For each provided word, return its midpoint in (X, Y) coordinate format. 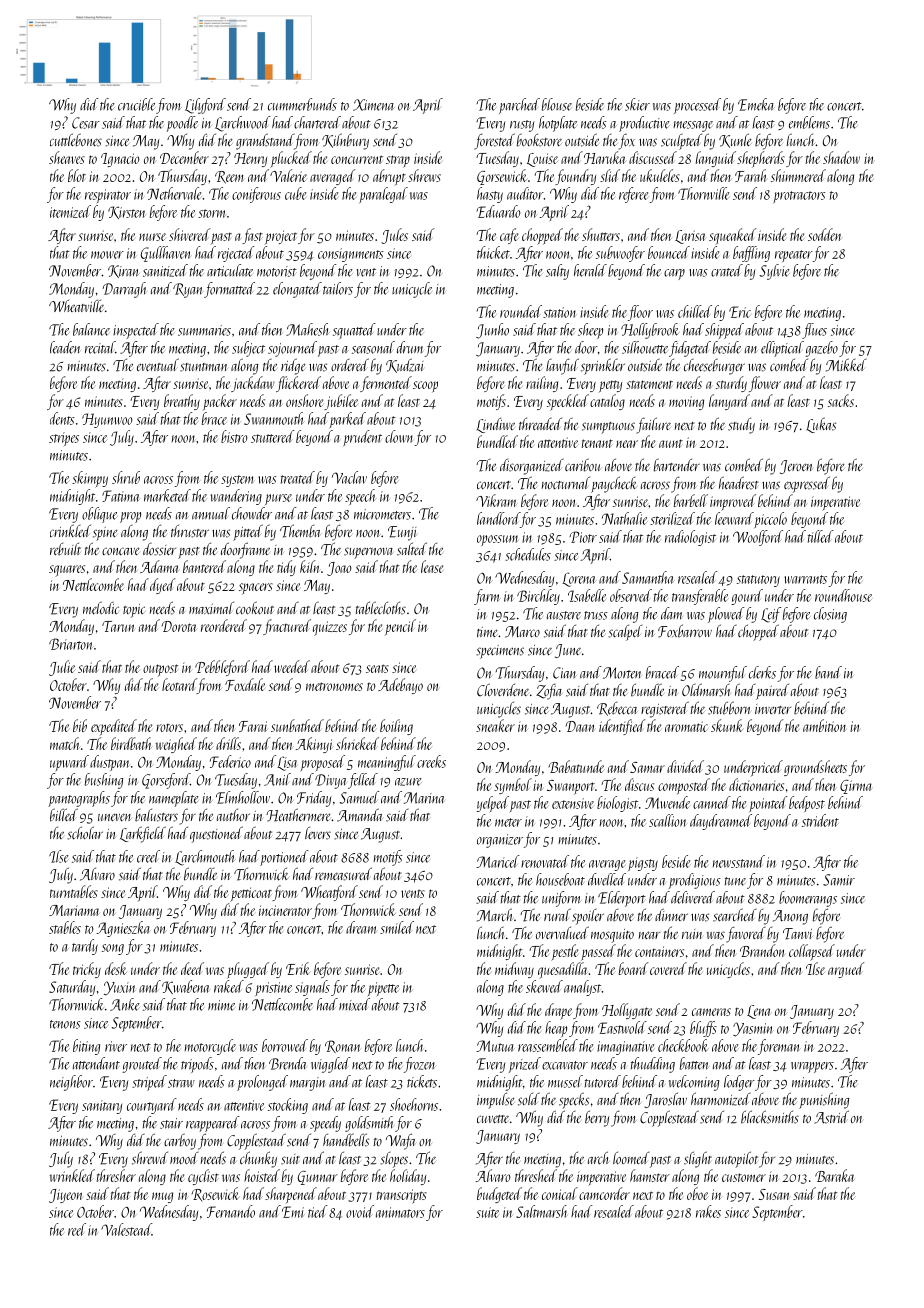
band (828, 672)
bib (80, 725)
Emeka (756, 104)
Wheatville (76, 305)
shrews (424, 175)
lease (432, 566)
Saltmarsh (541, 1211)
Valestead (126, 1229)
